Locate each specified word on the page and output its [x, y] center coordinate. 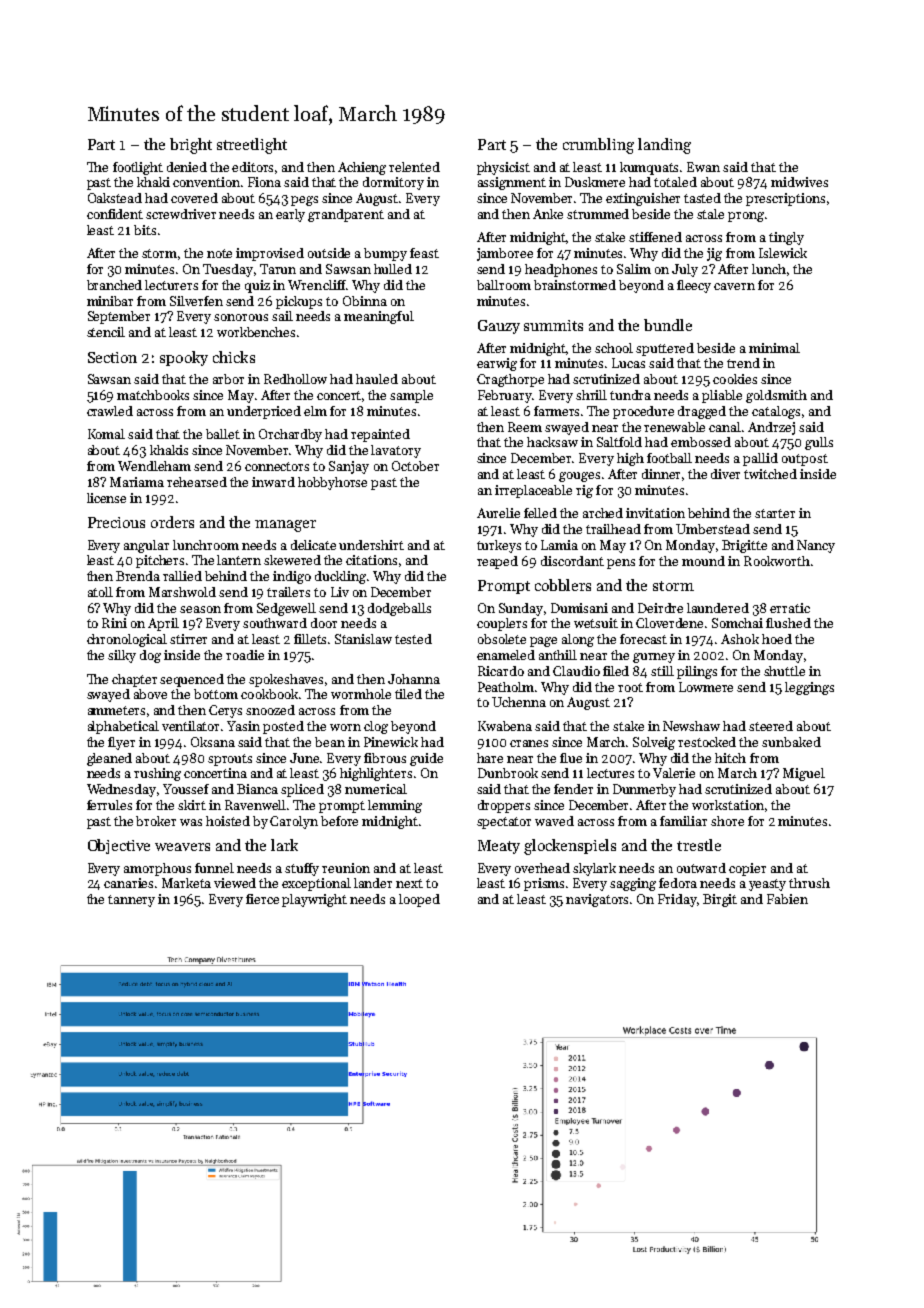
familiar [683, 821]
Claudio [576, 671]
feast [424, 253]
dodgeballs [399, 609]
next [409, 883]
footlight [138, 168]
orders [172, 522]
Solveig [654, 743]
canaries [128, 883]
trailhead [613, 529]
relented [414, 167]
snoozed [270, 710]
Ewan [703, 167]
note [219, 253]
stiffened [655, 237]
